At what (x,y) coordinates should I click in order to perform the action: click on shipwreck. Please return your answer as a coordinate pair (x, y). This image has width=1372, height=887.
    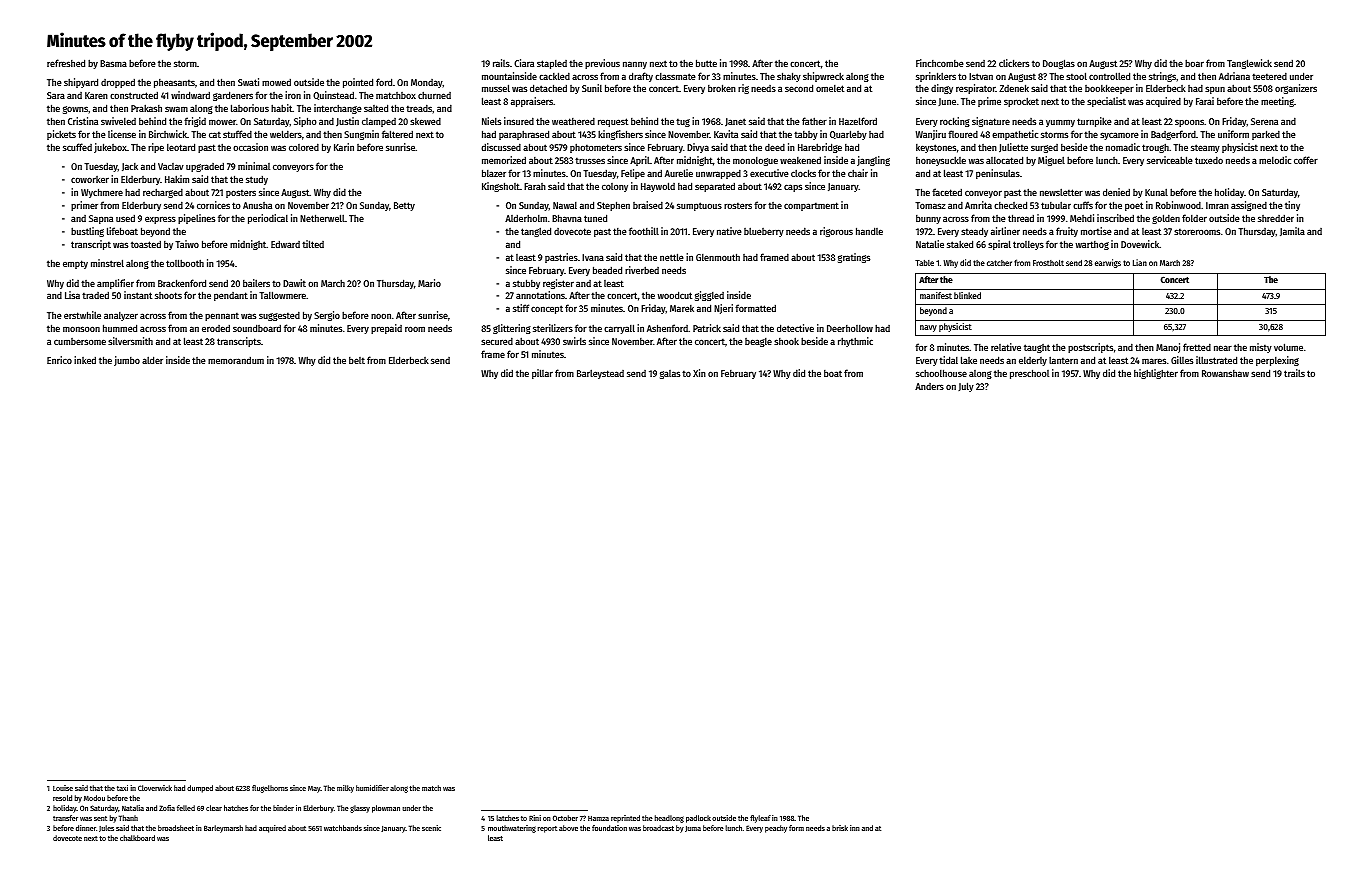
    Looking at the image, I should click on (823, 77).
